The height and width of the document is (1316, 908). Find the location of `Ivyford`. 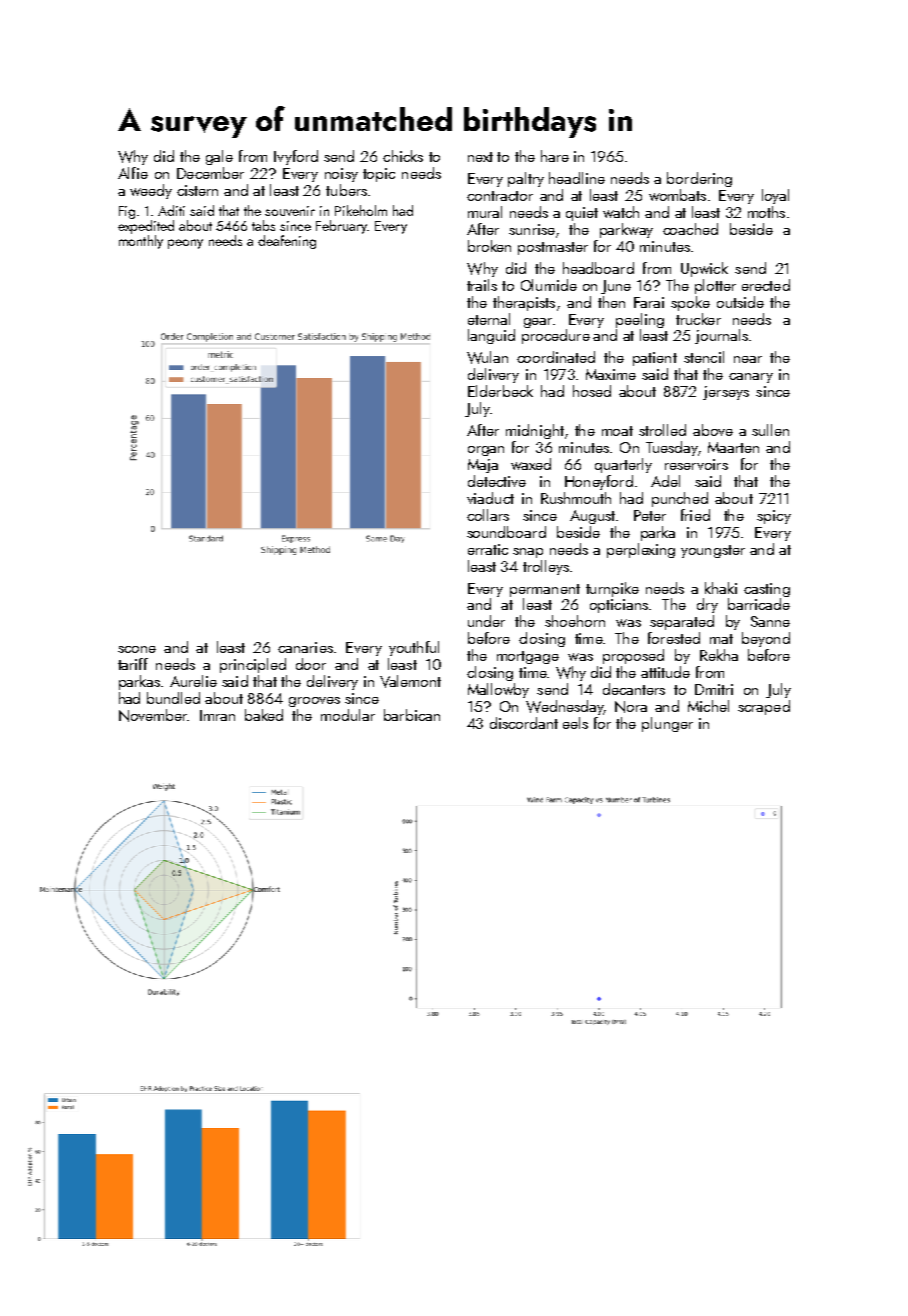

Ivyford is located at coordinates (296, 157).
